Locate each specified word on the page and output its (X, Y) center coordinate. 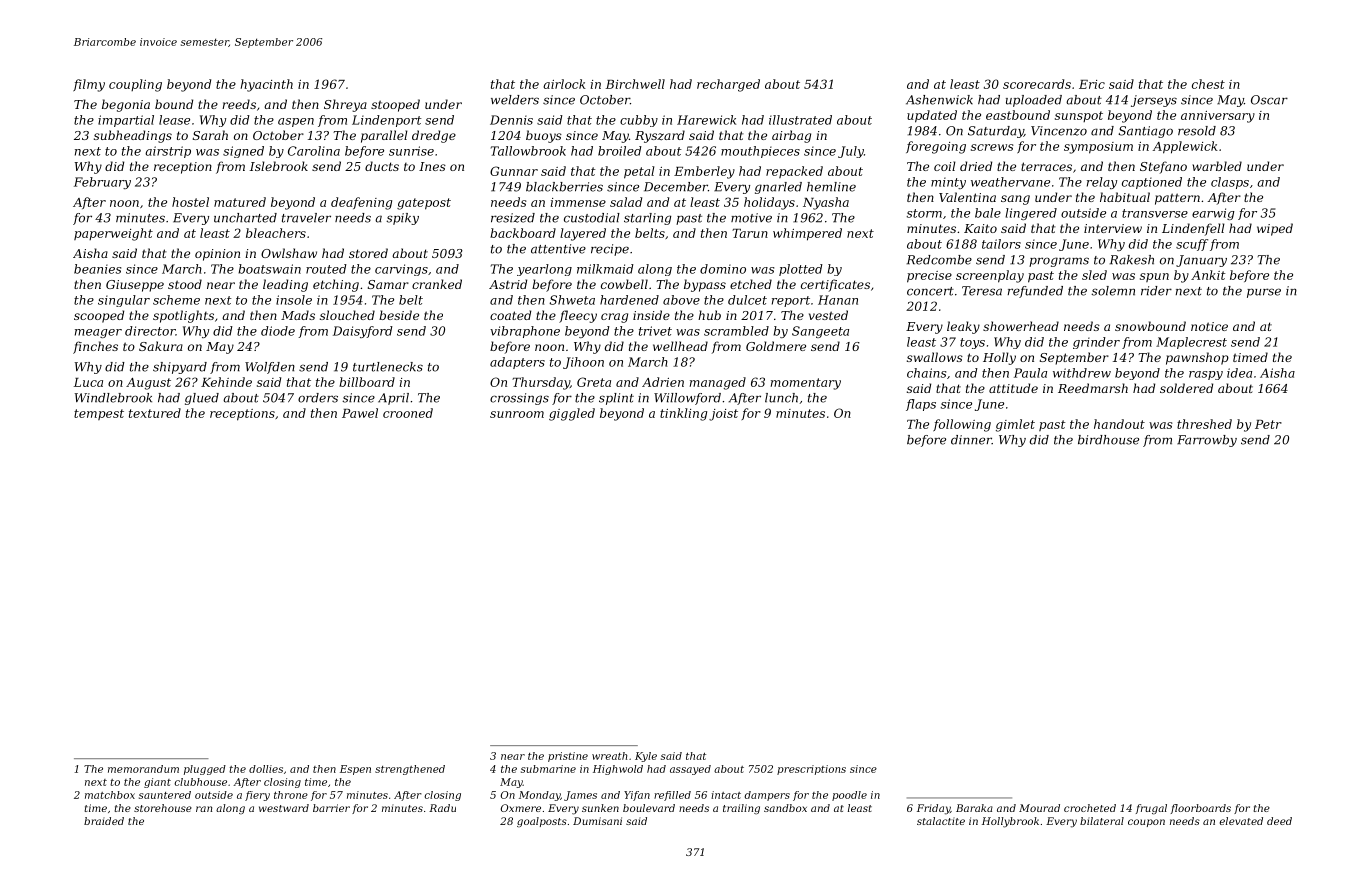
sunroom (517, 414)
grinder (1096, 343)
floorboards (1201, 809)
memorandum (143, 769)
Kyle (646, 757)
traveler (306, 218)
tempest (99, 414)
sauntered (165, 795)
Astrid (508, 284)
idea (1239, 373)
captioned (1152, 183)
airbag (791, 136)
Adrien (663, 382)
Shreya (345, 105)
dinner (971, 440)
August (148, 384)
